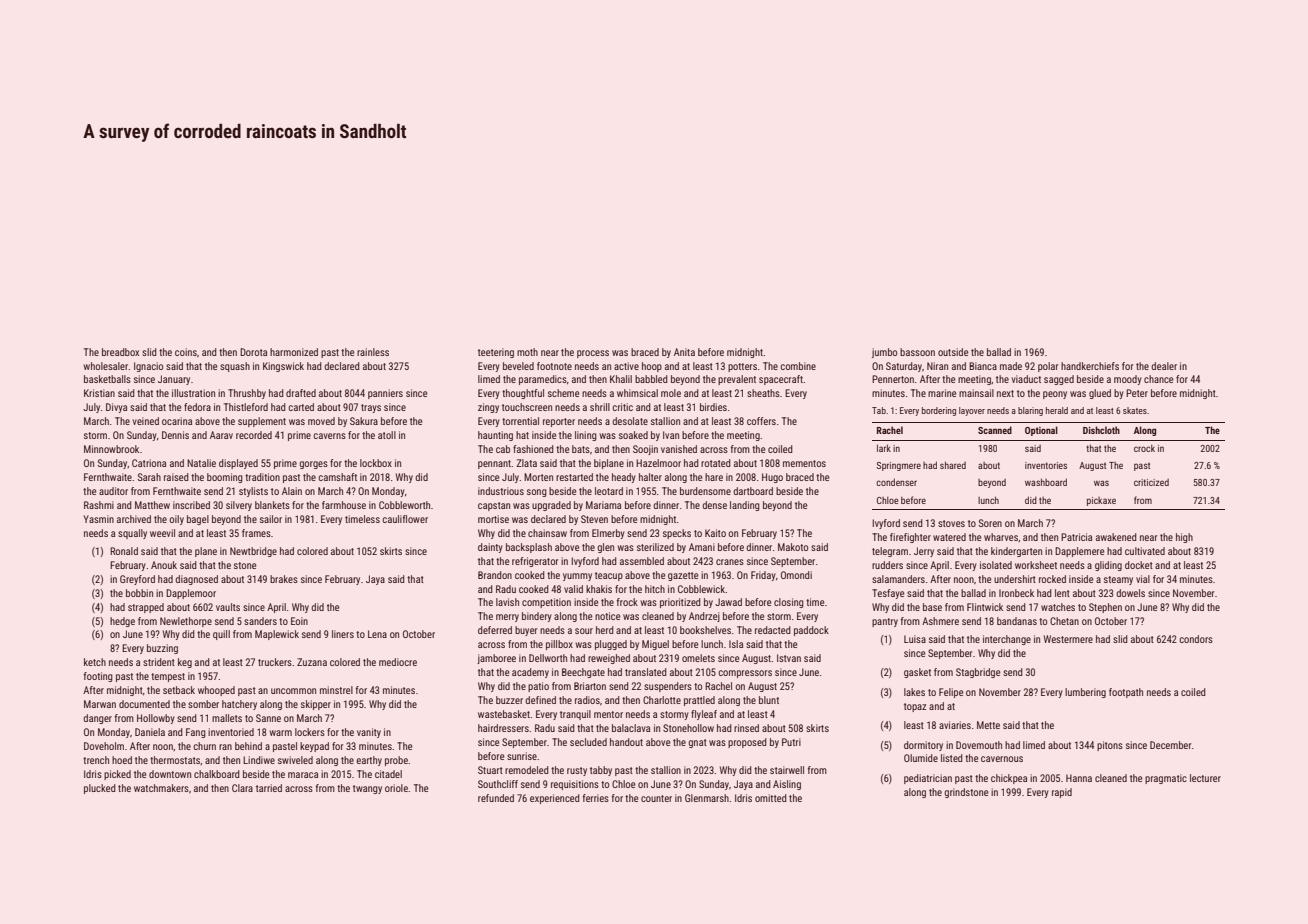 Image resolution: width=1308 pixels, height=924 pixels. Describe the element at coordinates (113, 491) in the image. I see `auditor` at that location.
